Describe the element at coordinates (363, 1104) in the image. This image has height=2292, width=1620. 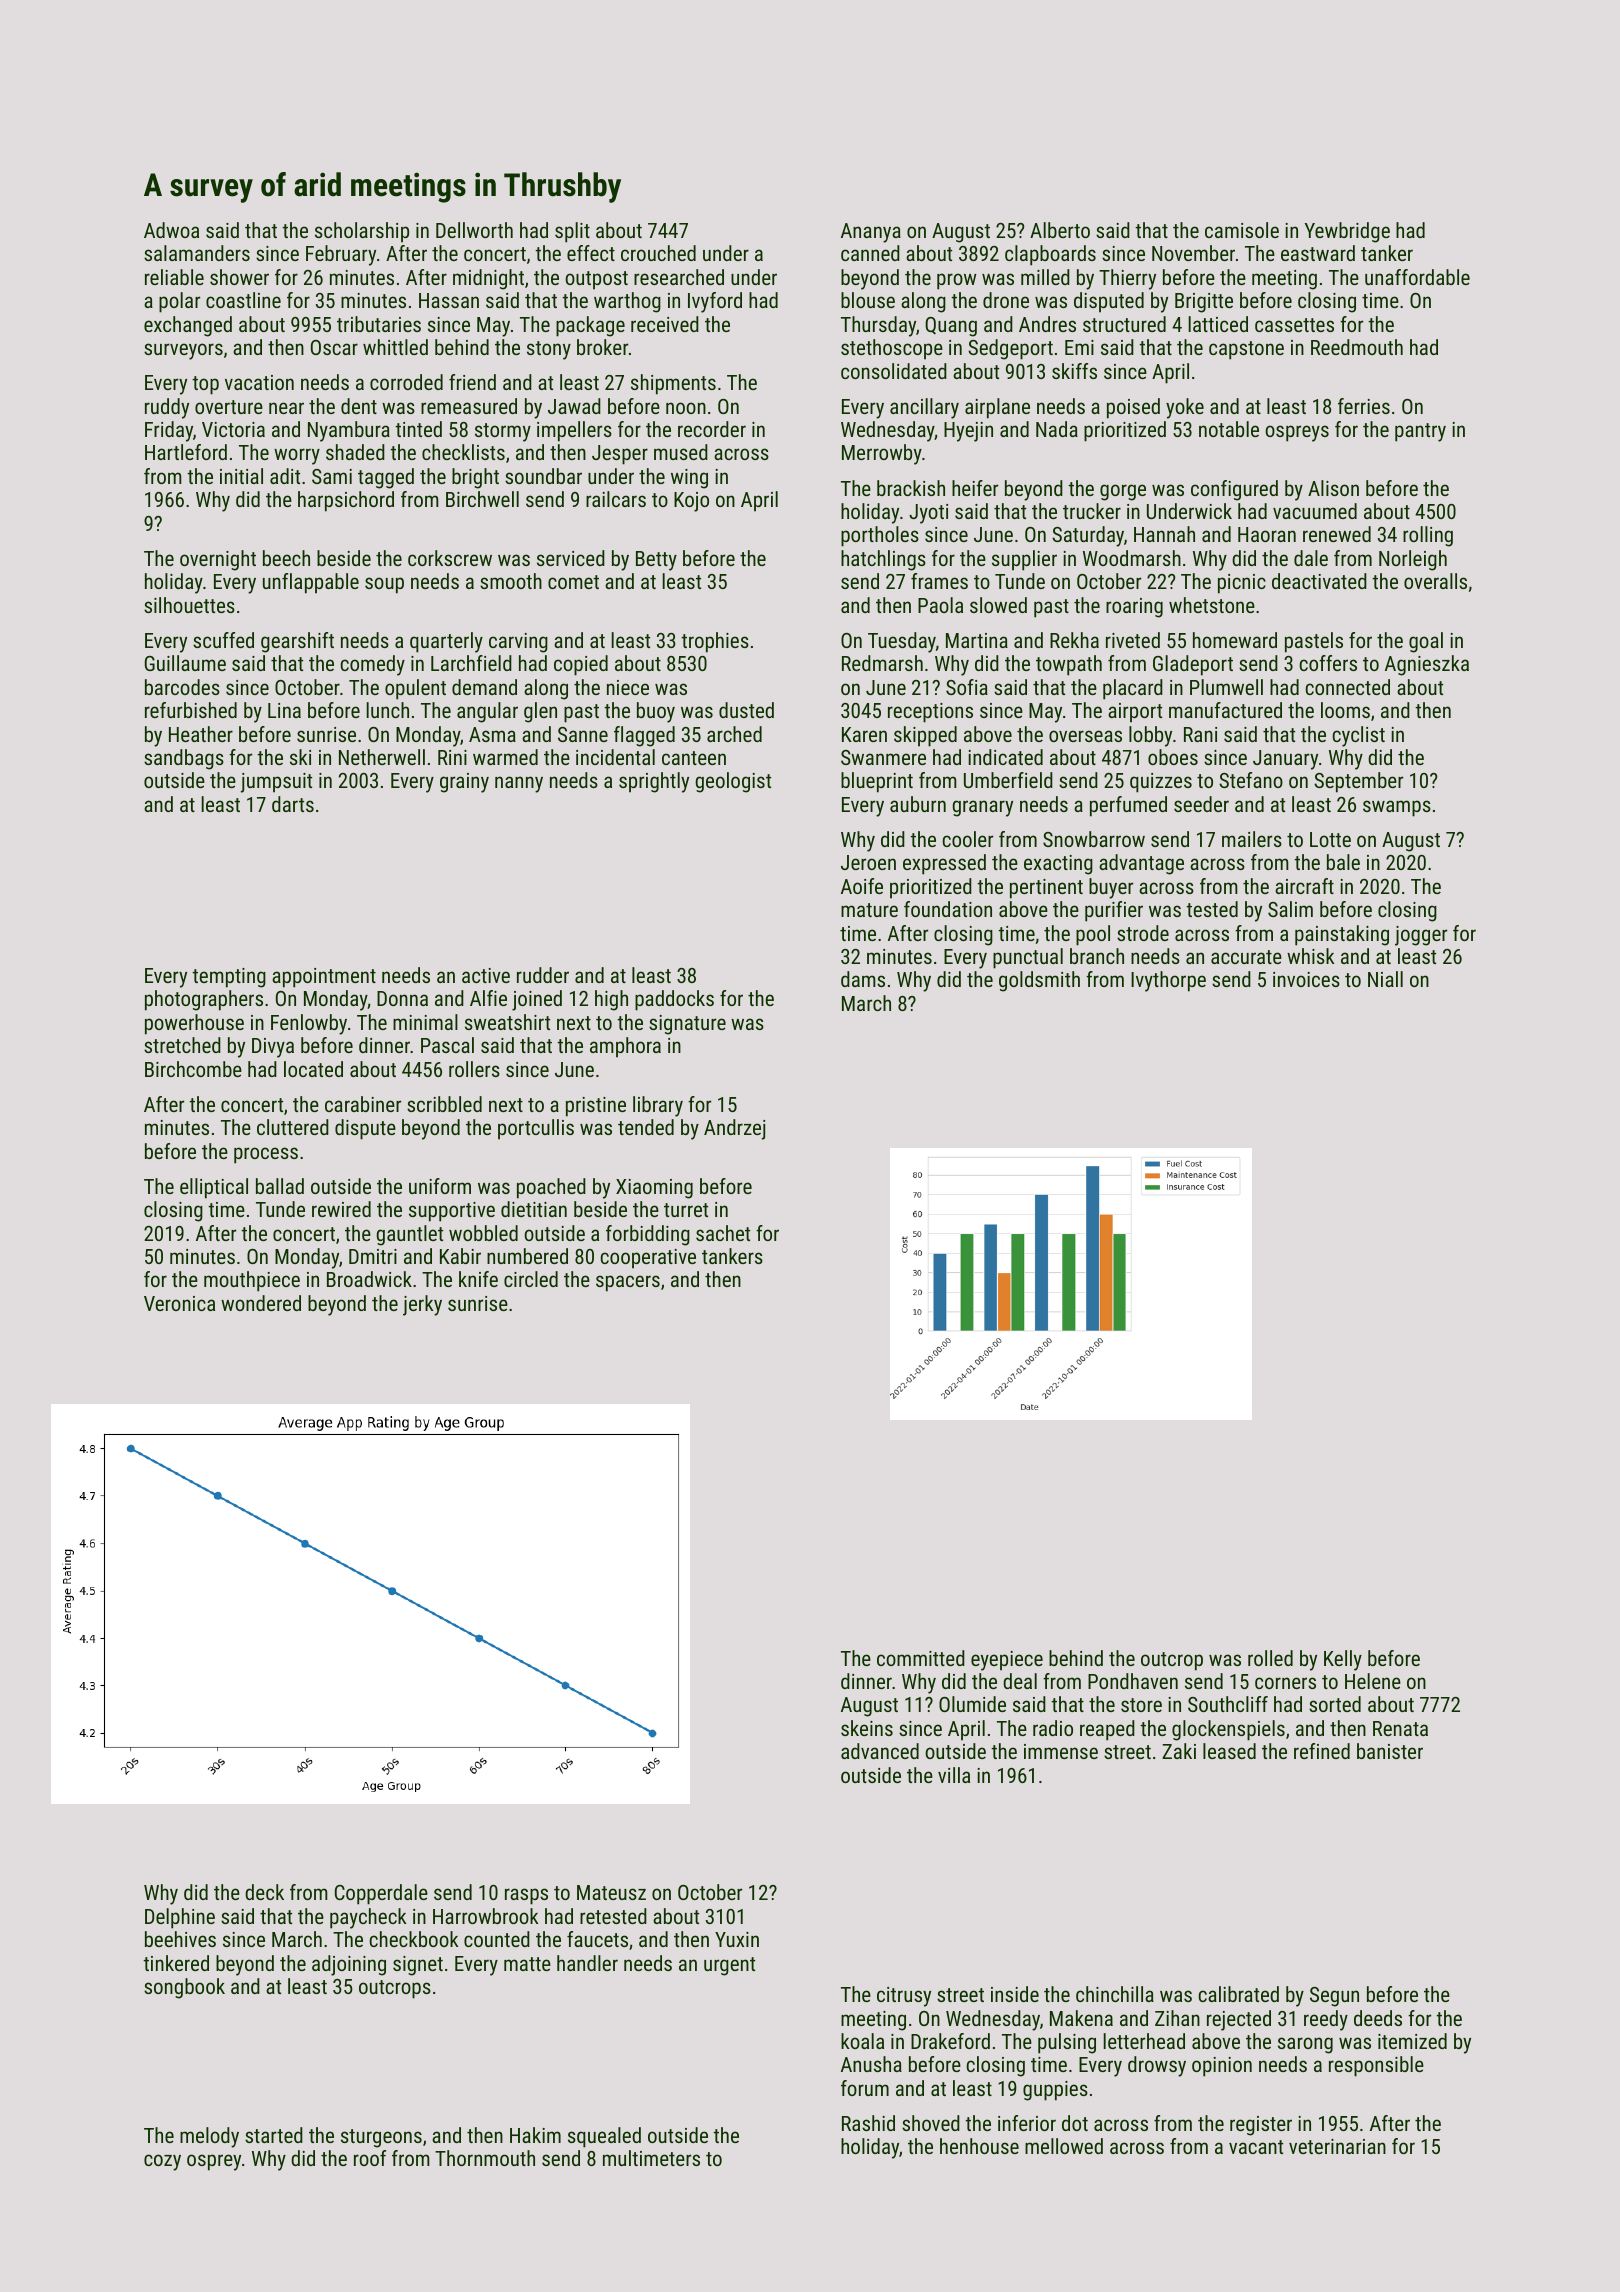
I see `carabiner` at that location.
